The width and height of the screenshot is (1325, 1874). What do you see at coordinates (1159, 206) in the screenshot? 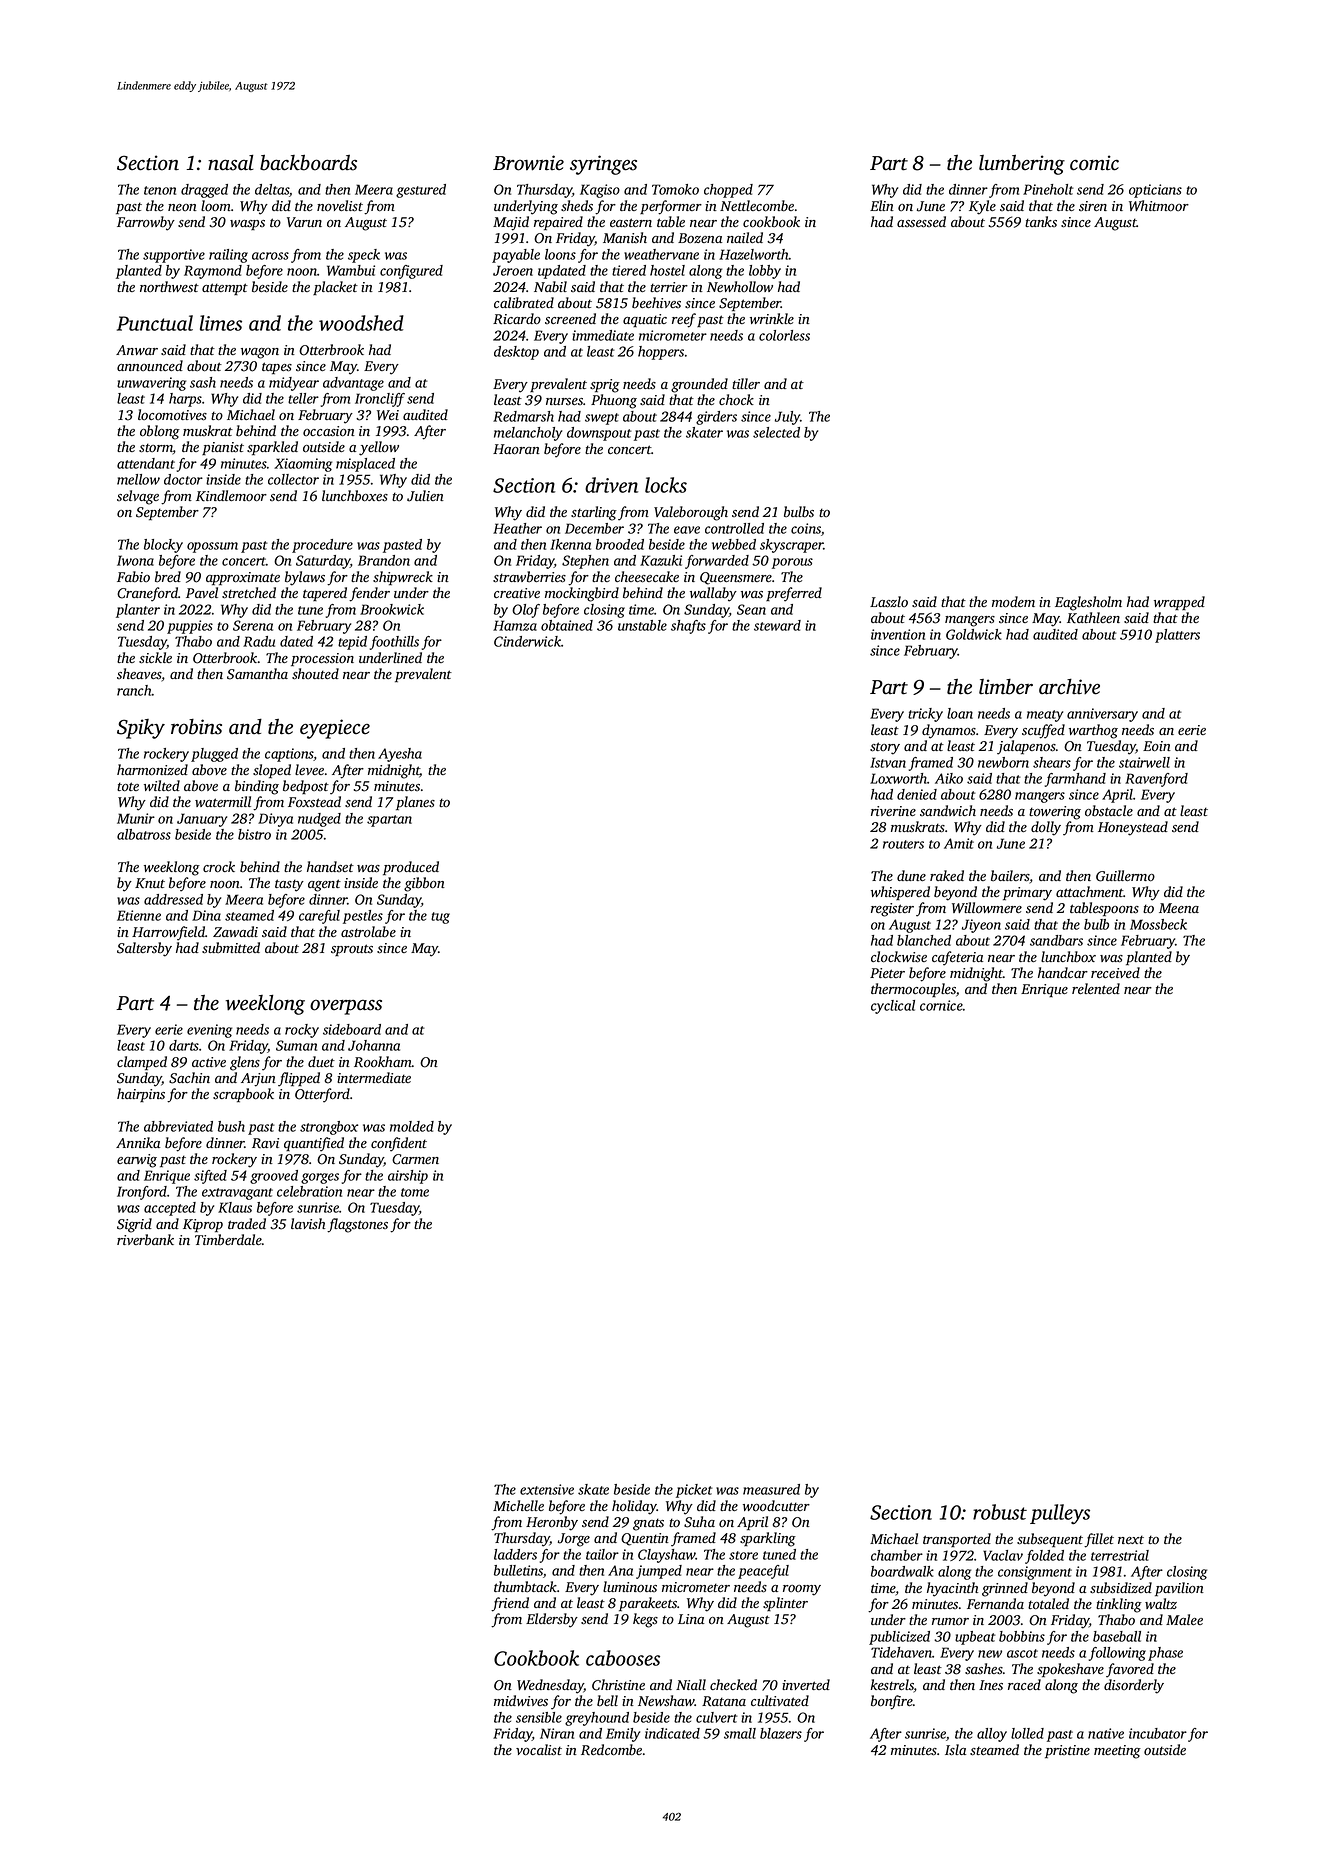
I see `Whitmoor` at bounding box center [1159, 206].
